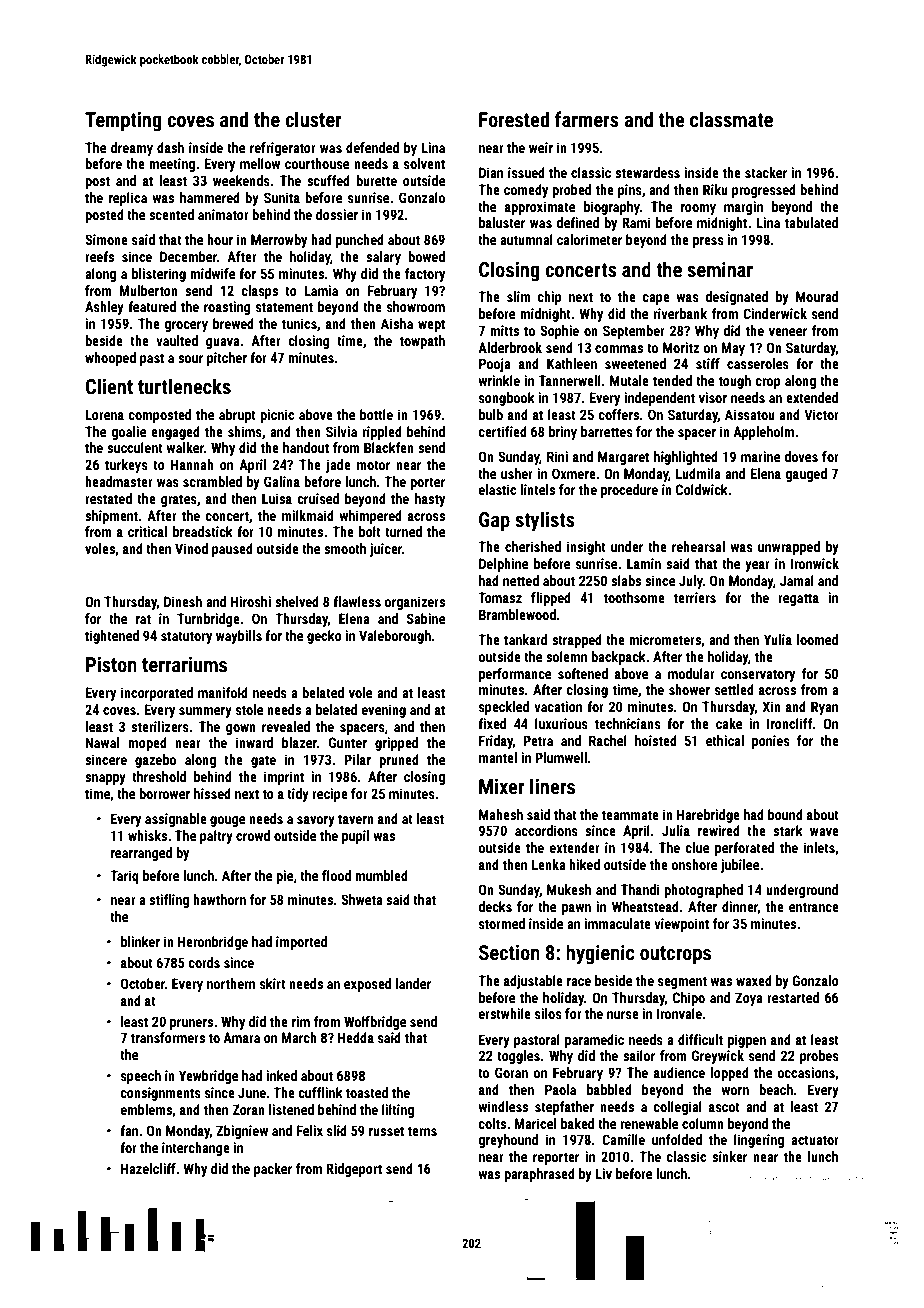 The image size is (924, 1308). Describe the element at coordinates (739, 866) in the page. I see `jubilee` at that location.
